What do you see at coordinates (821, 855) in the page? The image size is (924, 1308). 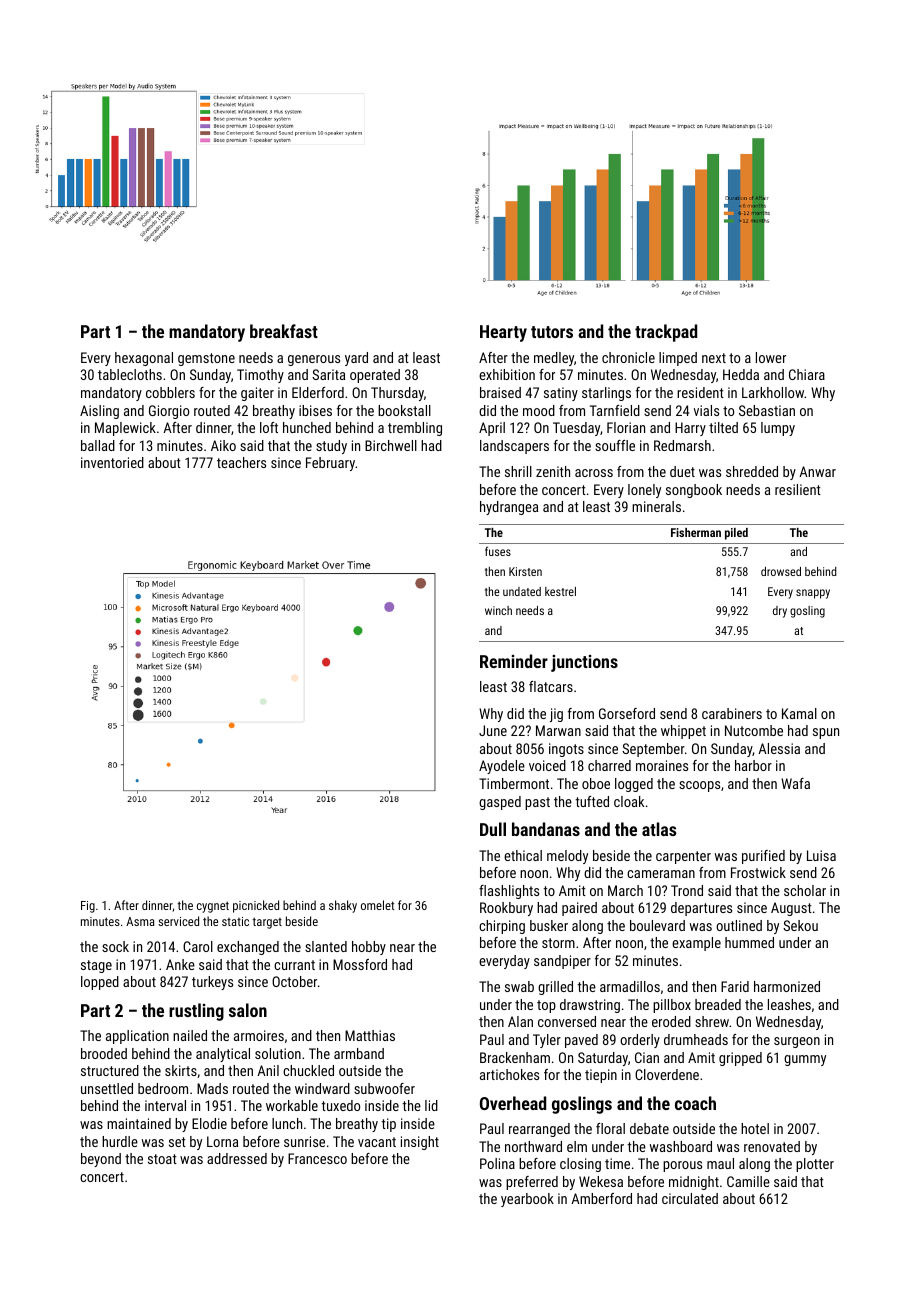 I see `Luisa` at bounding box center [821, 855].
